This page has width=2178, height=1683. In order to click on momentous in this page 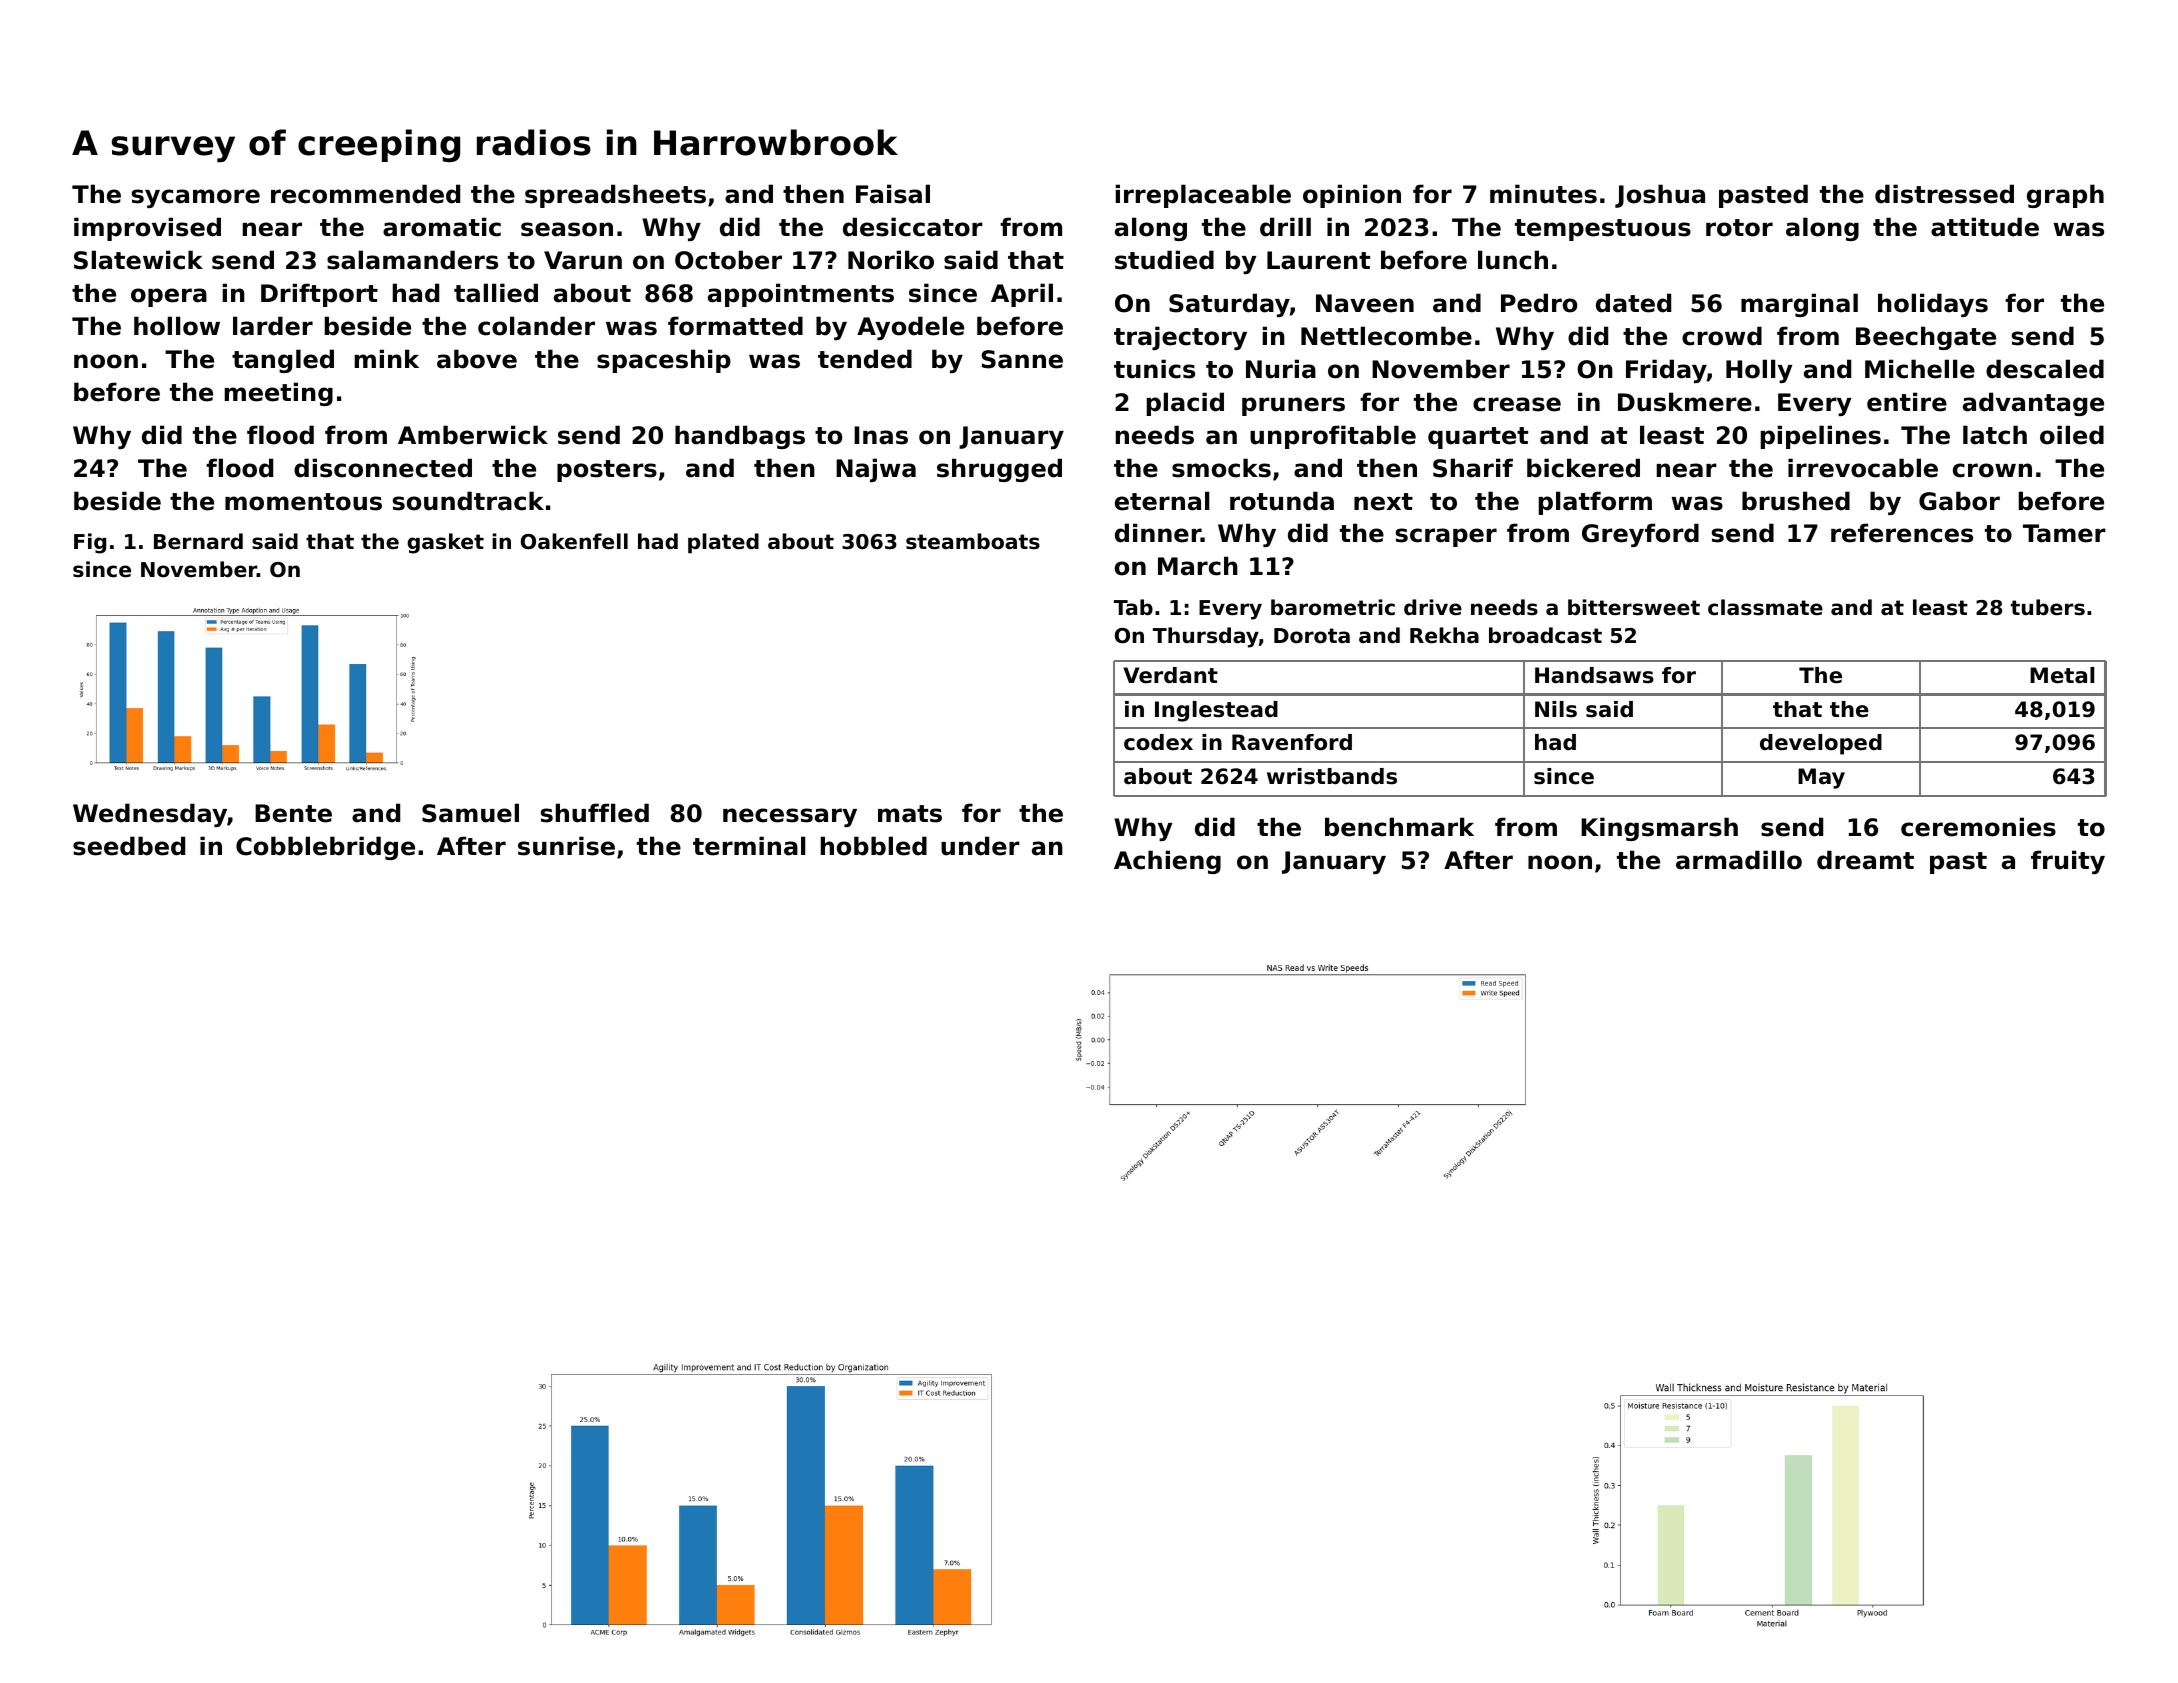, I will do `click(303, 502)`.
